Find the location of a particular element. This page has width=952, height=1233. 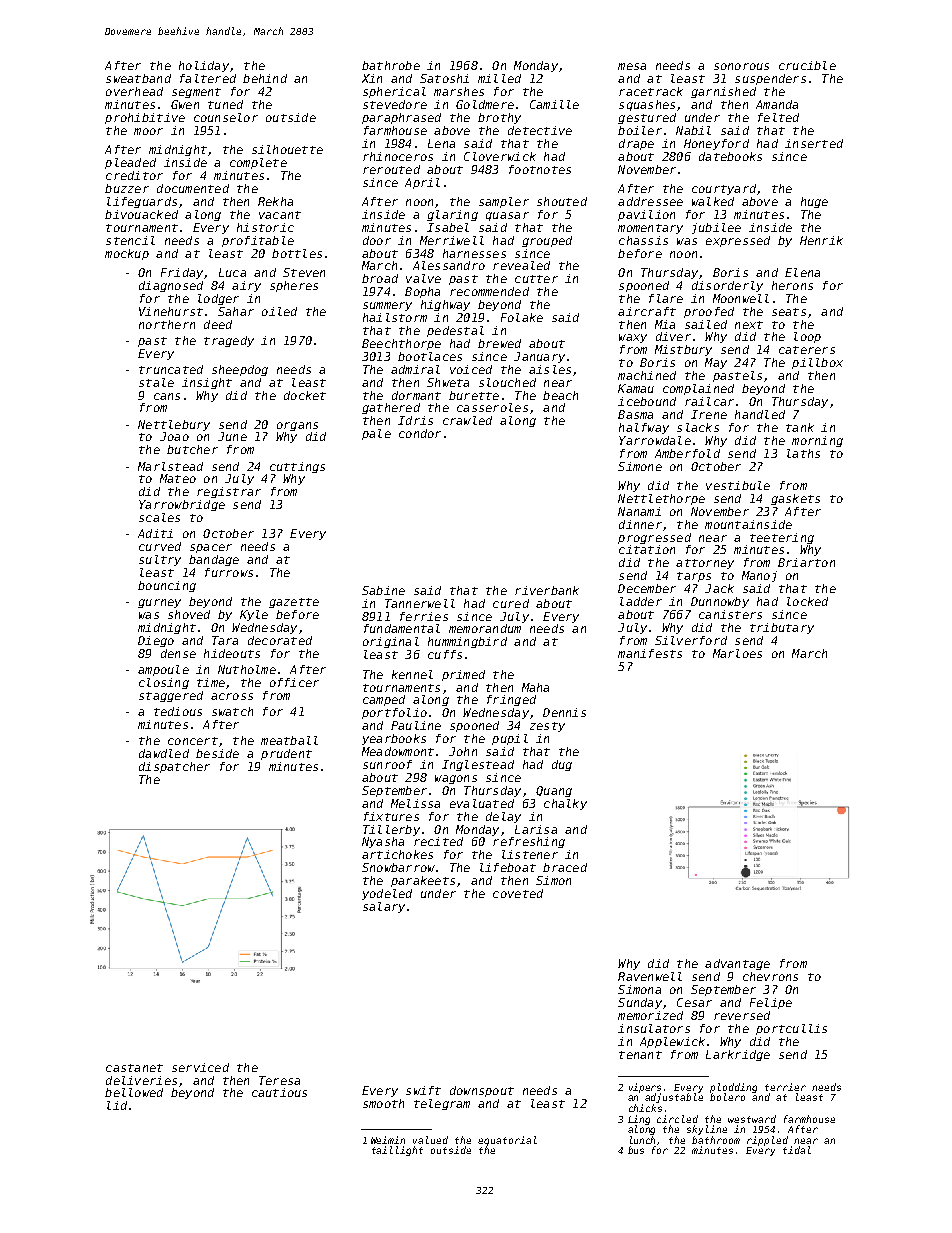

citation is located at coordinates (647, 549).
